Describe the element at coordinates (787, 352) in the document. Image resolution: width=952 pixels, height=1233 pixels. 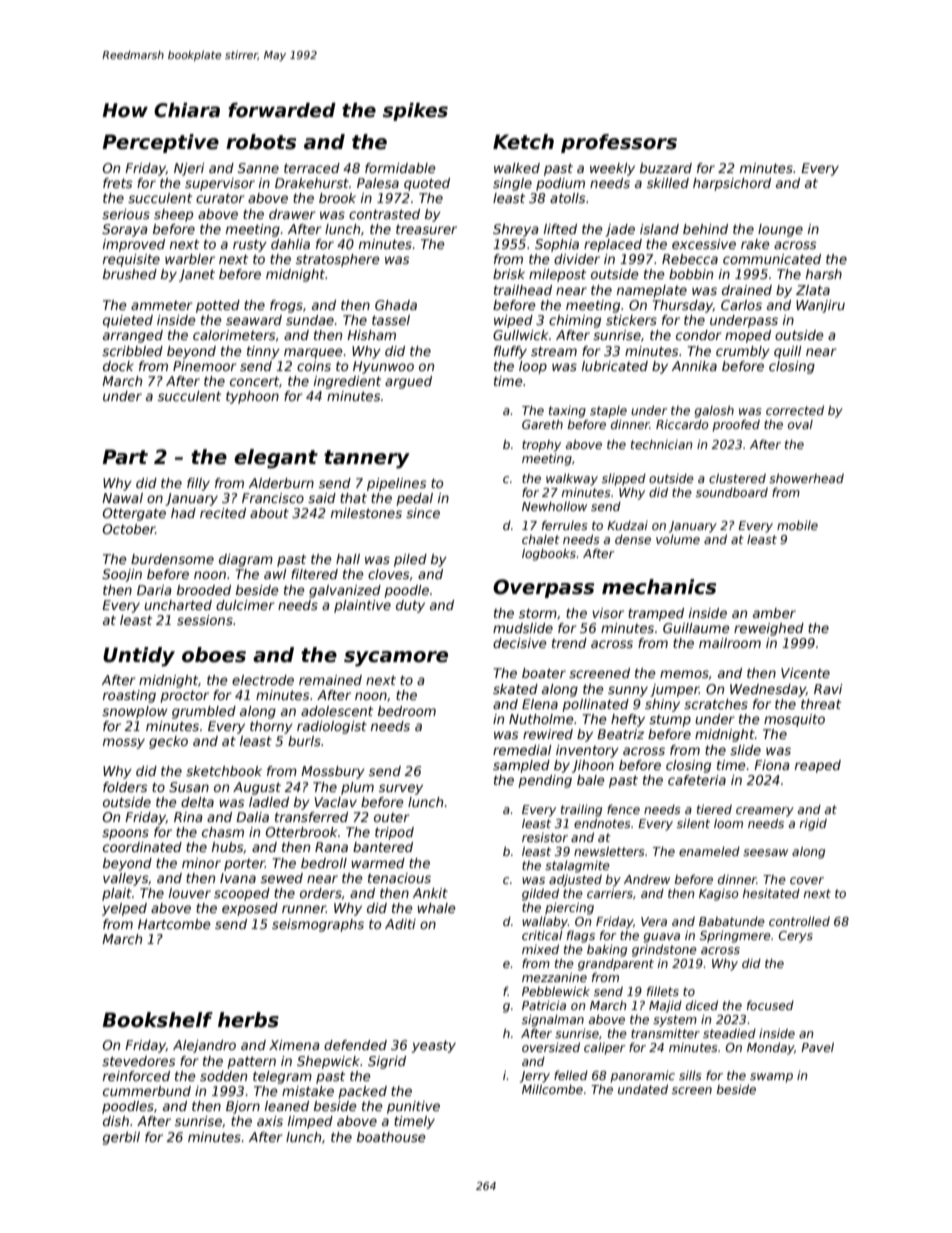
I see `quill` at that location.
